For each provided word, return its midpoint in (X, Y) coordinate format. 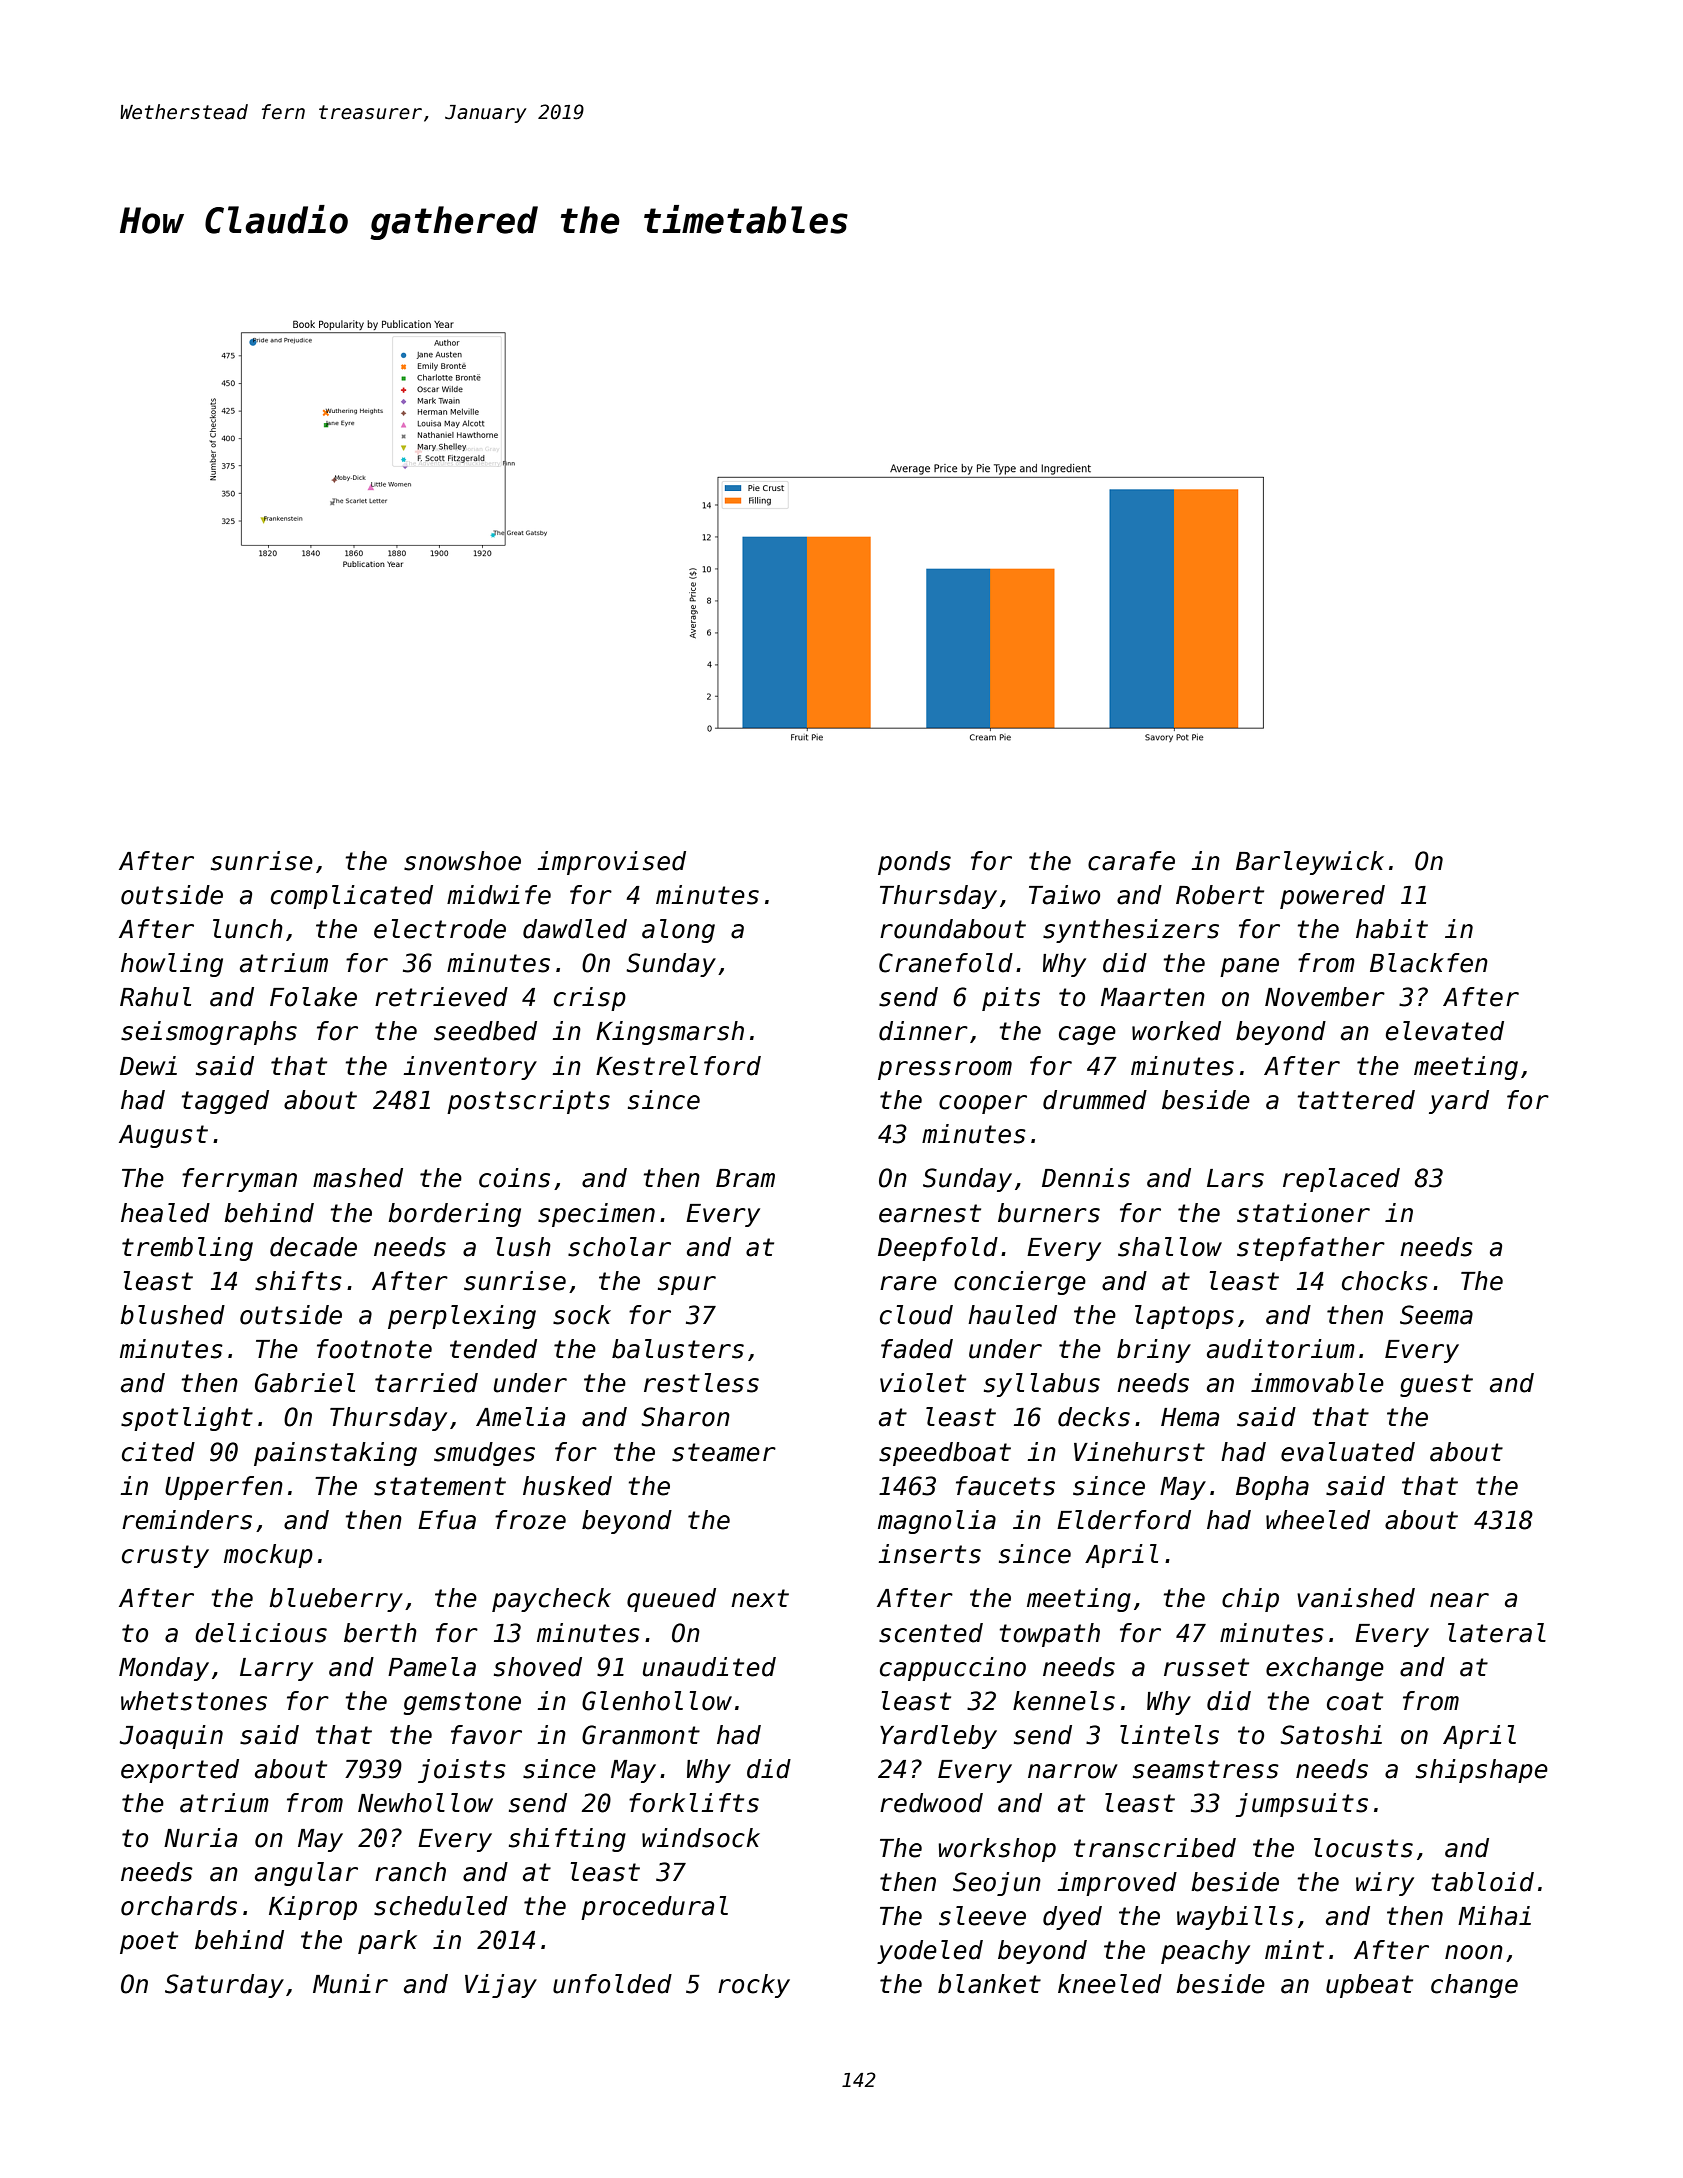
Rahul (155, 997)
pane (1249, 967)
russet (1206, 1667)
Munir (350, 1984)
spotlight (187, 1419)
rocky (754, 1986)
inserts (929, 1554)
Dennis (1086, 1178)
